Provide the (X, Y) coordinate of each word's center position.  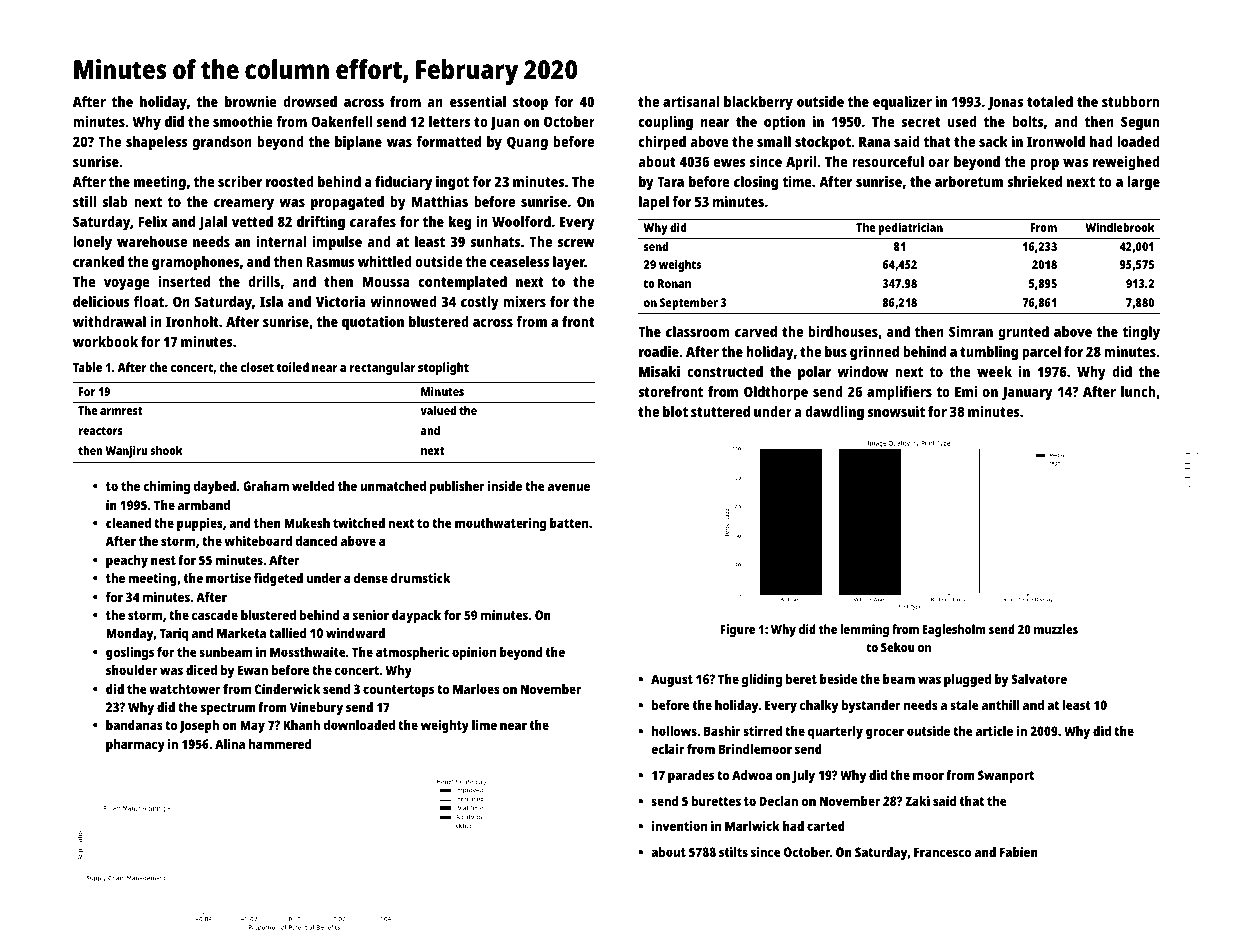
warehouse (152, 241)
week (994, 371)
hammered (280, 744)
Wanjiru (127, 451)
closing (756, 183)
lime (484, 725)
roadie (659, 351)
